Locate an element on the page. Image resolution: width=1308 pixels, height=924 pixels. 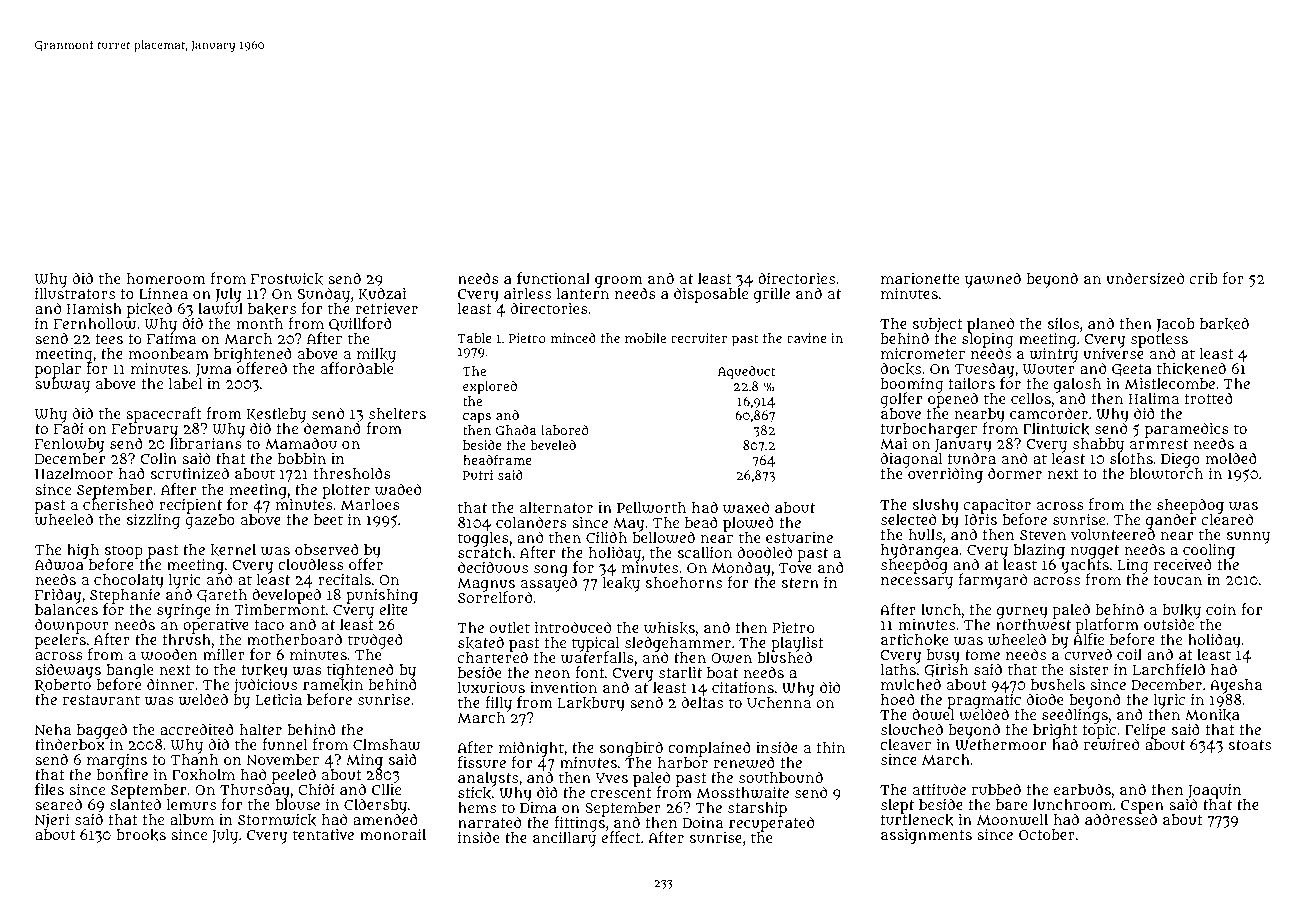
accredited is located at coordinates (197, 729).
